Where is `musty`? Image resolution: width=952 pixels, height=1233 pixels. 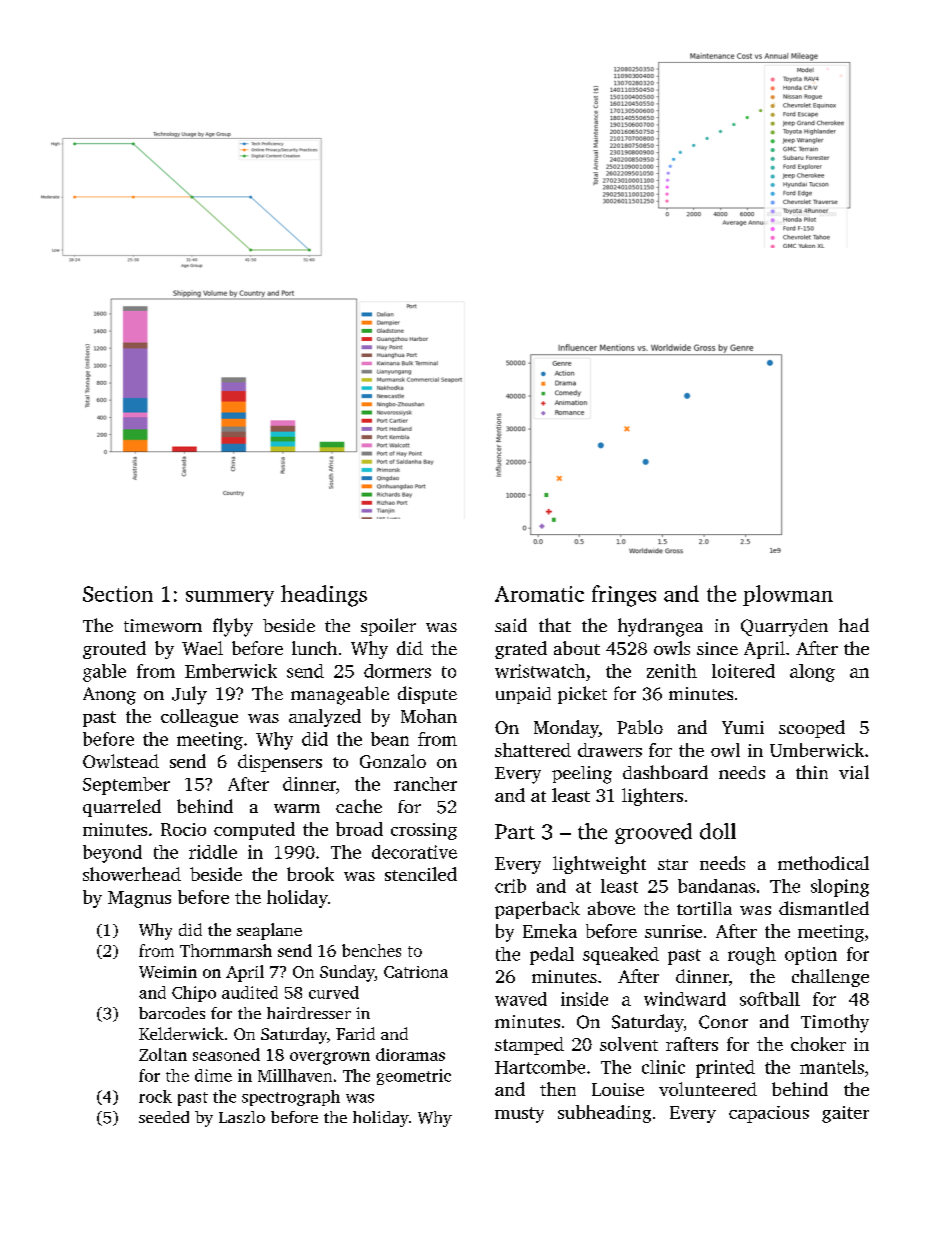 musty is located at coordinates (519, 1115).
